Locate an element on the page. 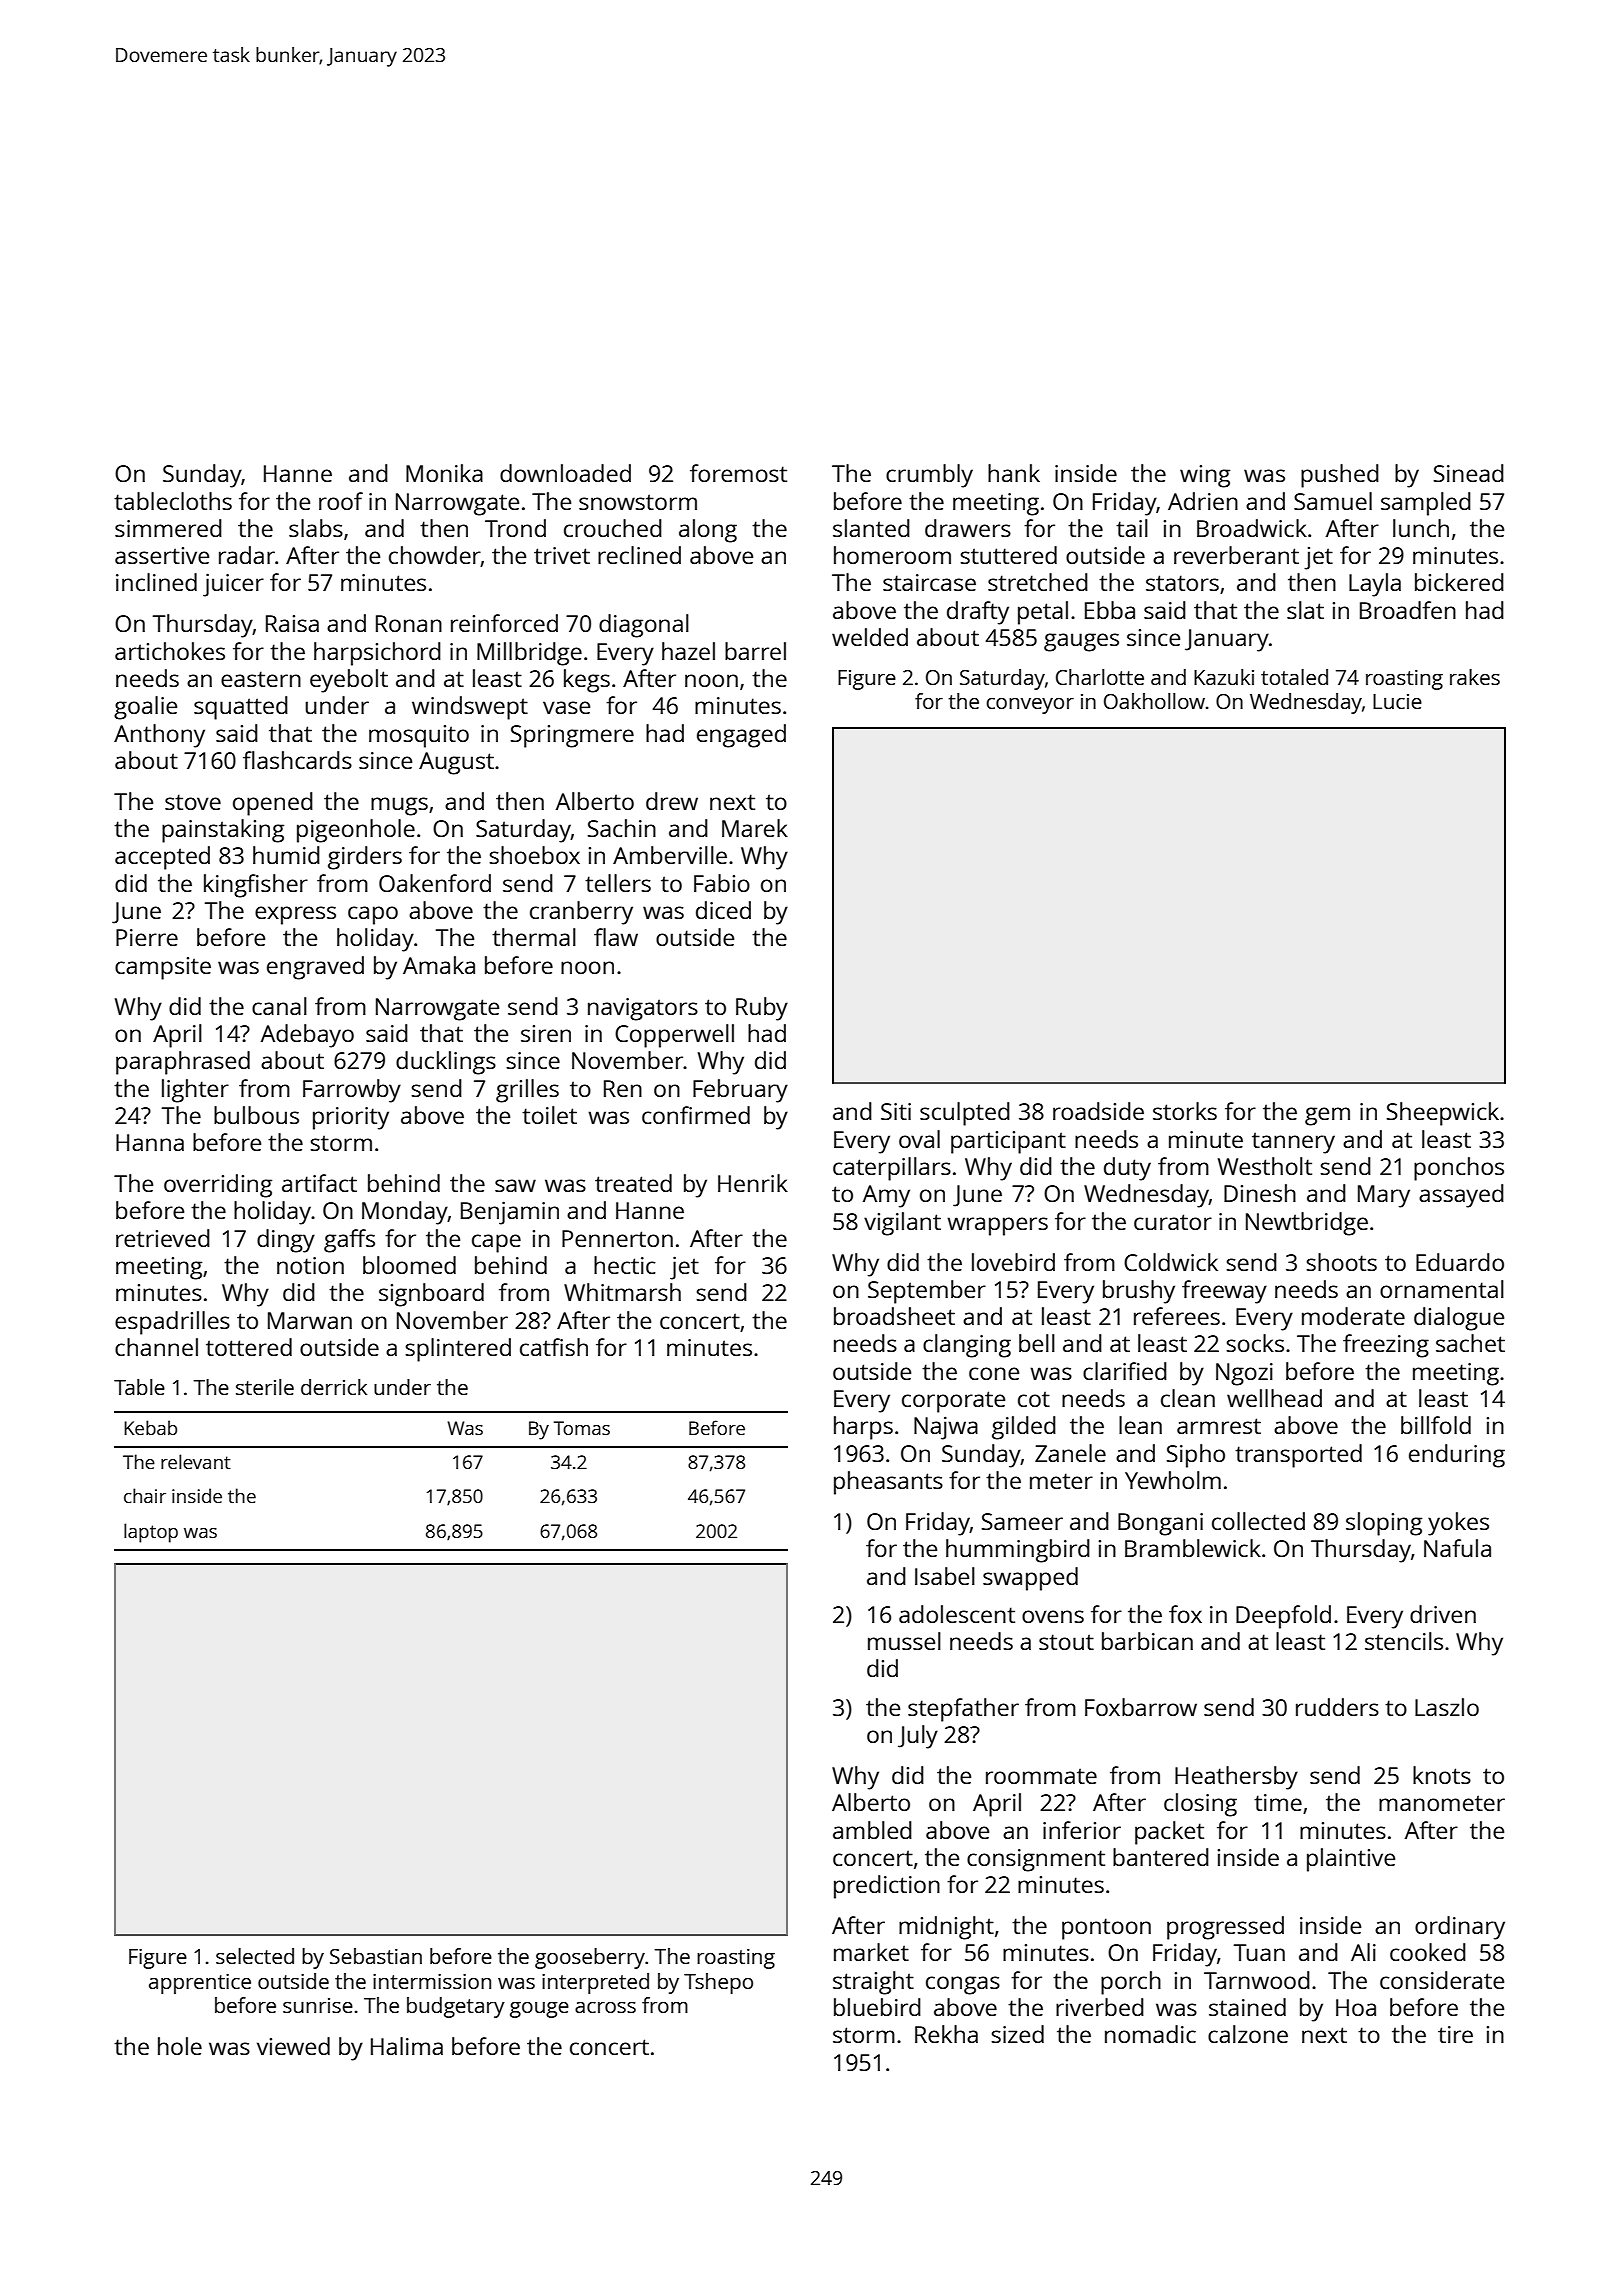  porch is located at coordinates (1131, 1983).
